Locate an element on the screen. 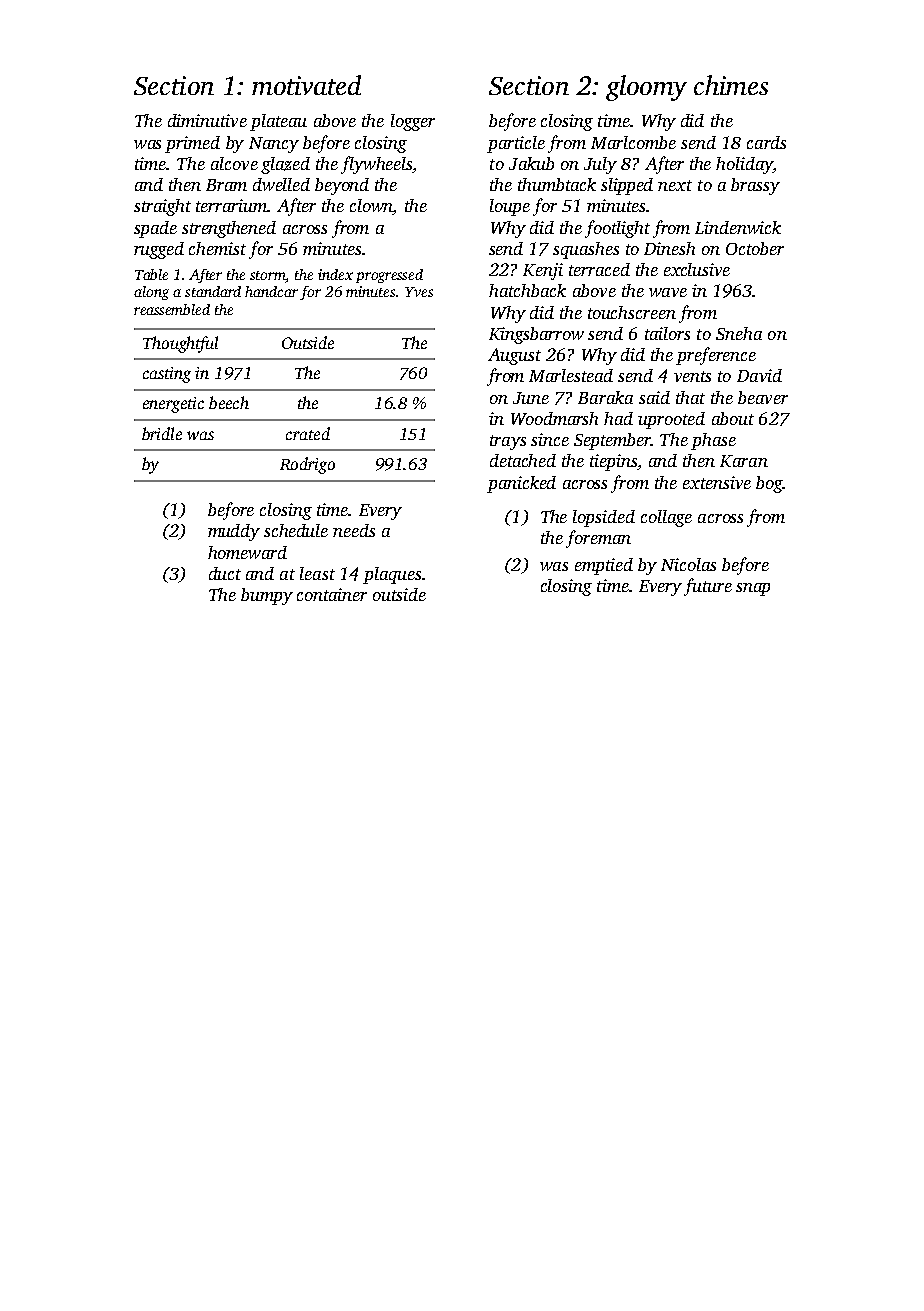  holiday is located at coordinates (744, 165).
